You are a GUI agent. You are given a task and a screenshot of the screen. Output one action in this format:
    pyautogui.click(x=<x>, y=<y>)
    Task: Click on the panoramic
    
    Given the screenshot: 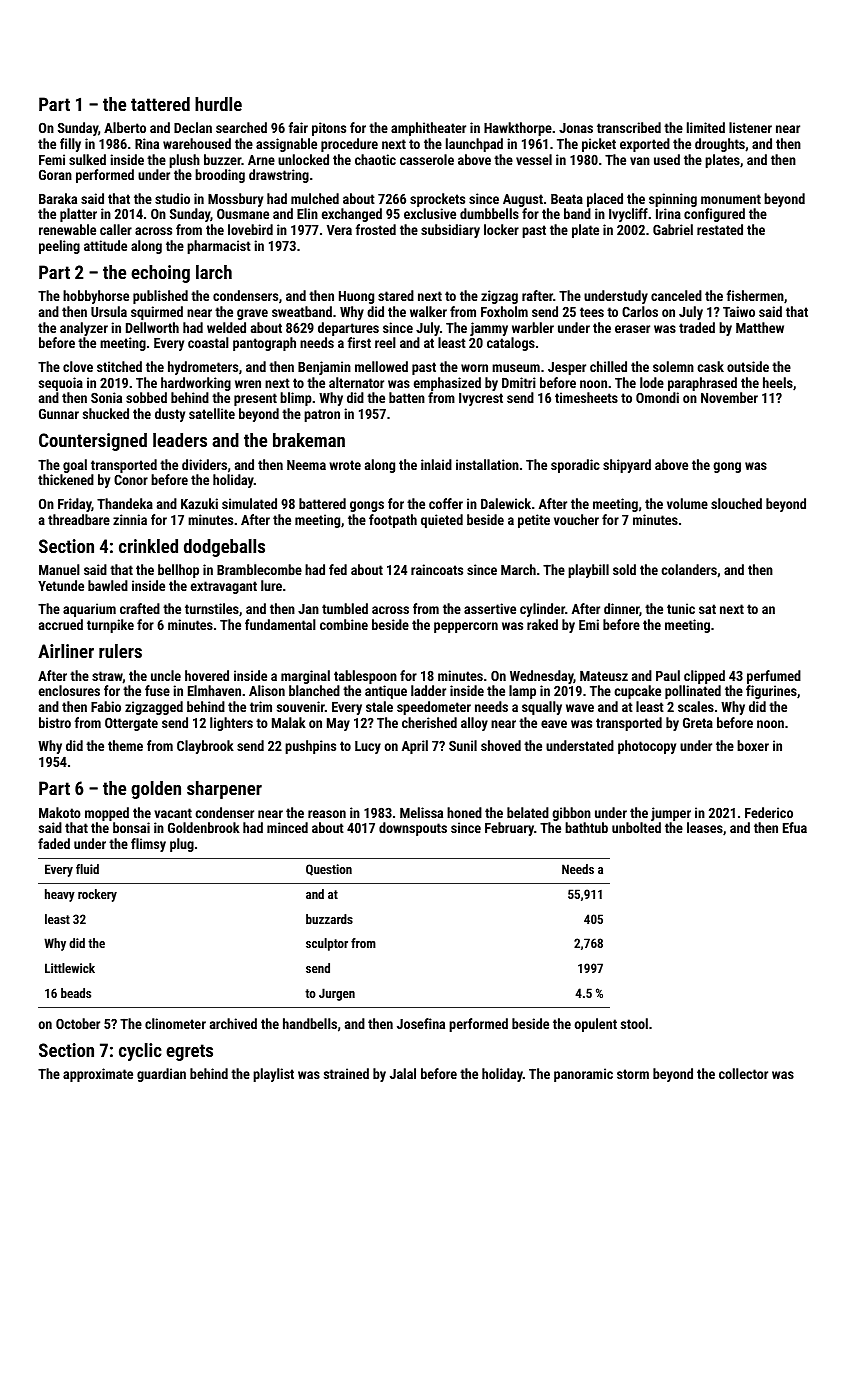 What is the action you would take?
    pyautogui.click(x=583, y=1075)
